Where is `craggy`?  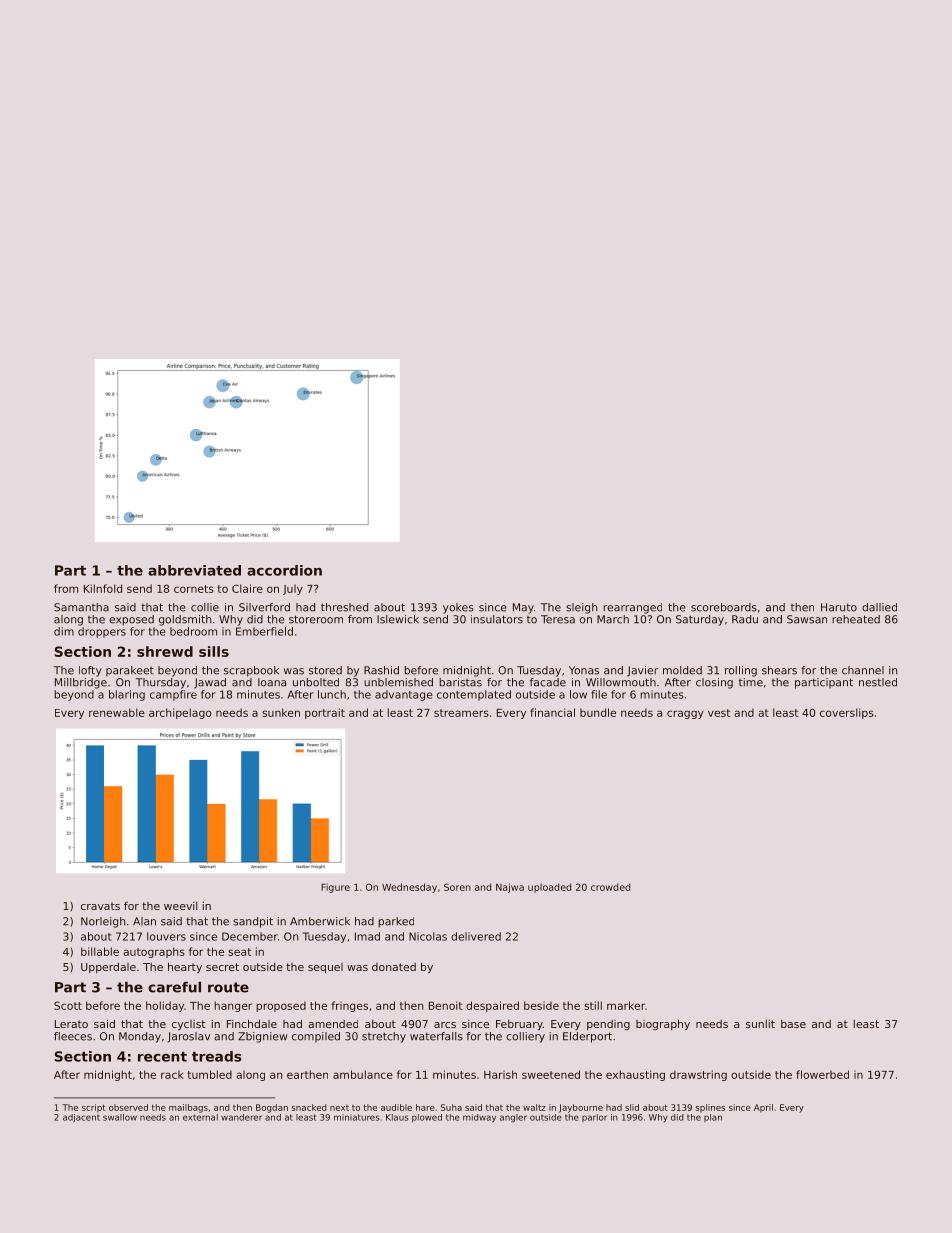 craggy is located at coordinates (685, 714).
